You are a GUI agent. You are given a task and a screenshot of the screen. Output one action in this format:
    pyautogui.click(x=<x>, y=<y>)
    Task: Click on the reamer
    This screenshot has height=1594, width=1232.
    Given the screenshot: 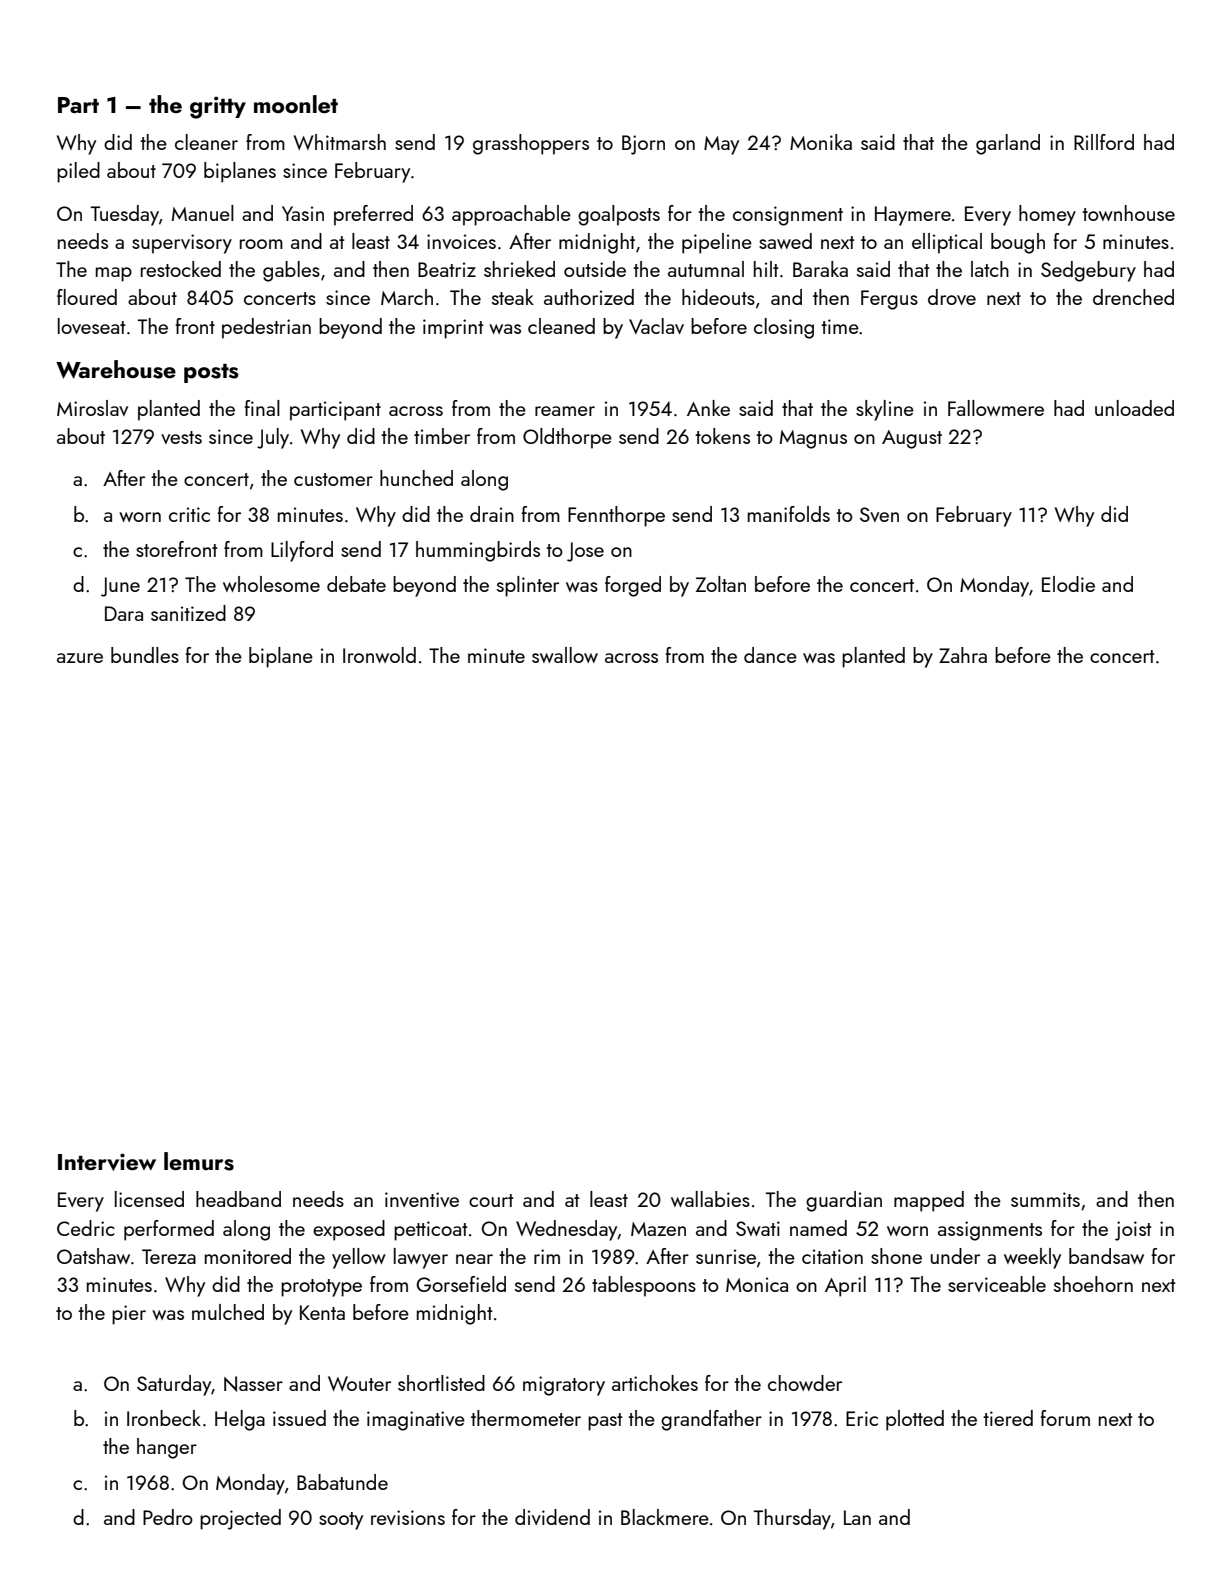 What is the action you would take?
    pyautogui.click(x=565, y=411)
